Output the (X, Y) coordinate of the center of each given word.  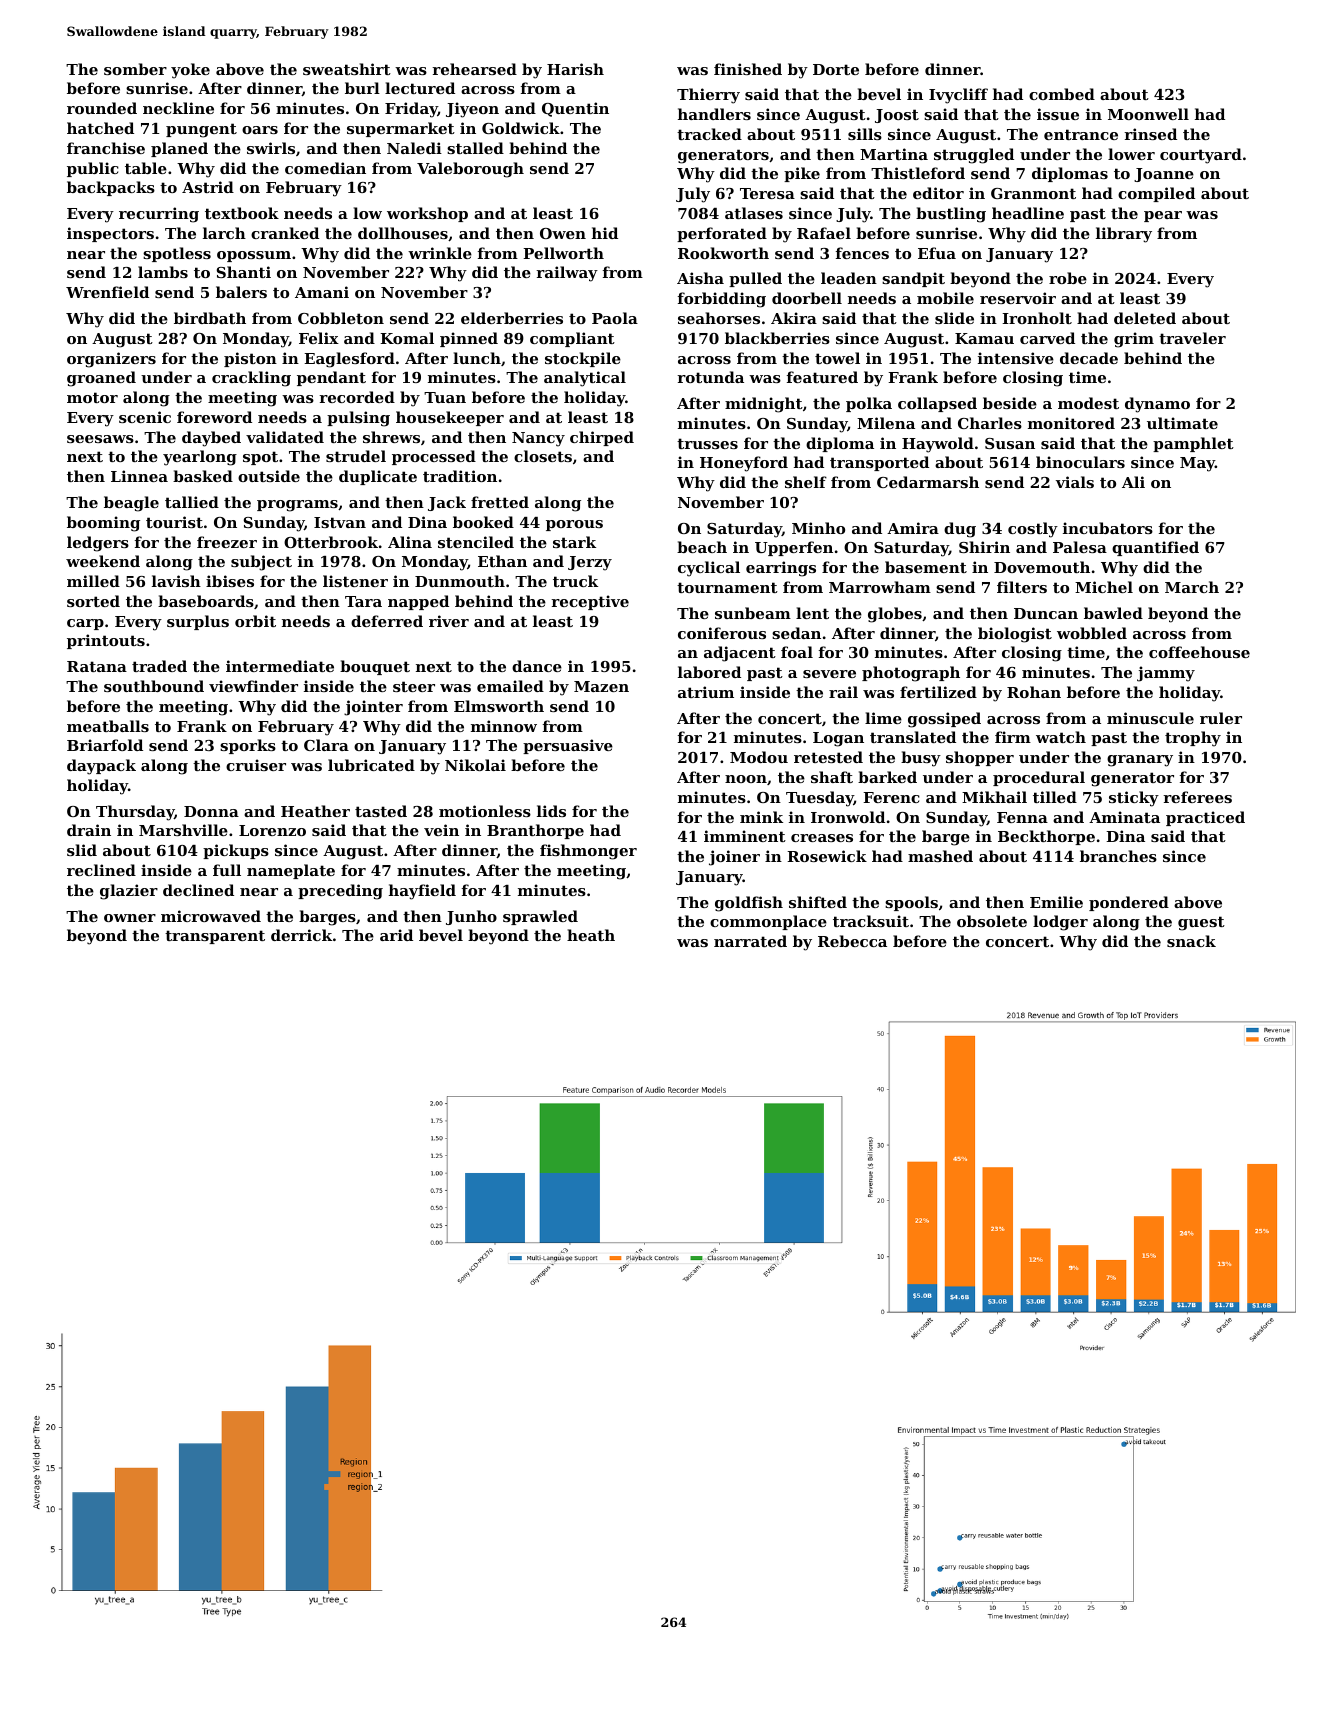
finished (748, 69)
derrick (301, 935)
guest (1201, 923)
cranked (285, 233)
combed (1062, 94)
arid (396, 935)
